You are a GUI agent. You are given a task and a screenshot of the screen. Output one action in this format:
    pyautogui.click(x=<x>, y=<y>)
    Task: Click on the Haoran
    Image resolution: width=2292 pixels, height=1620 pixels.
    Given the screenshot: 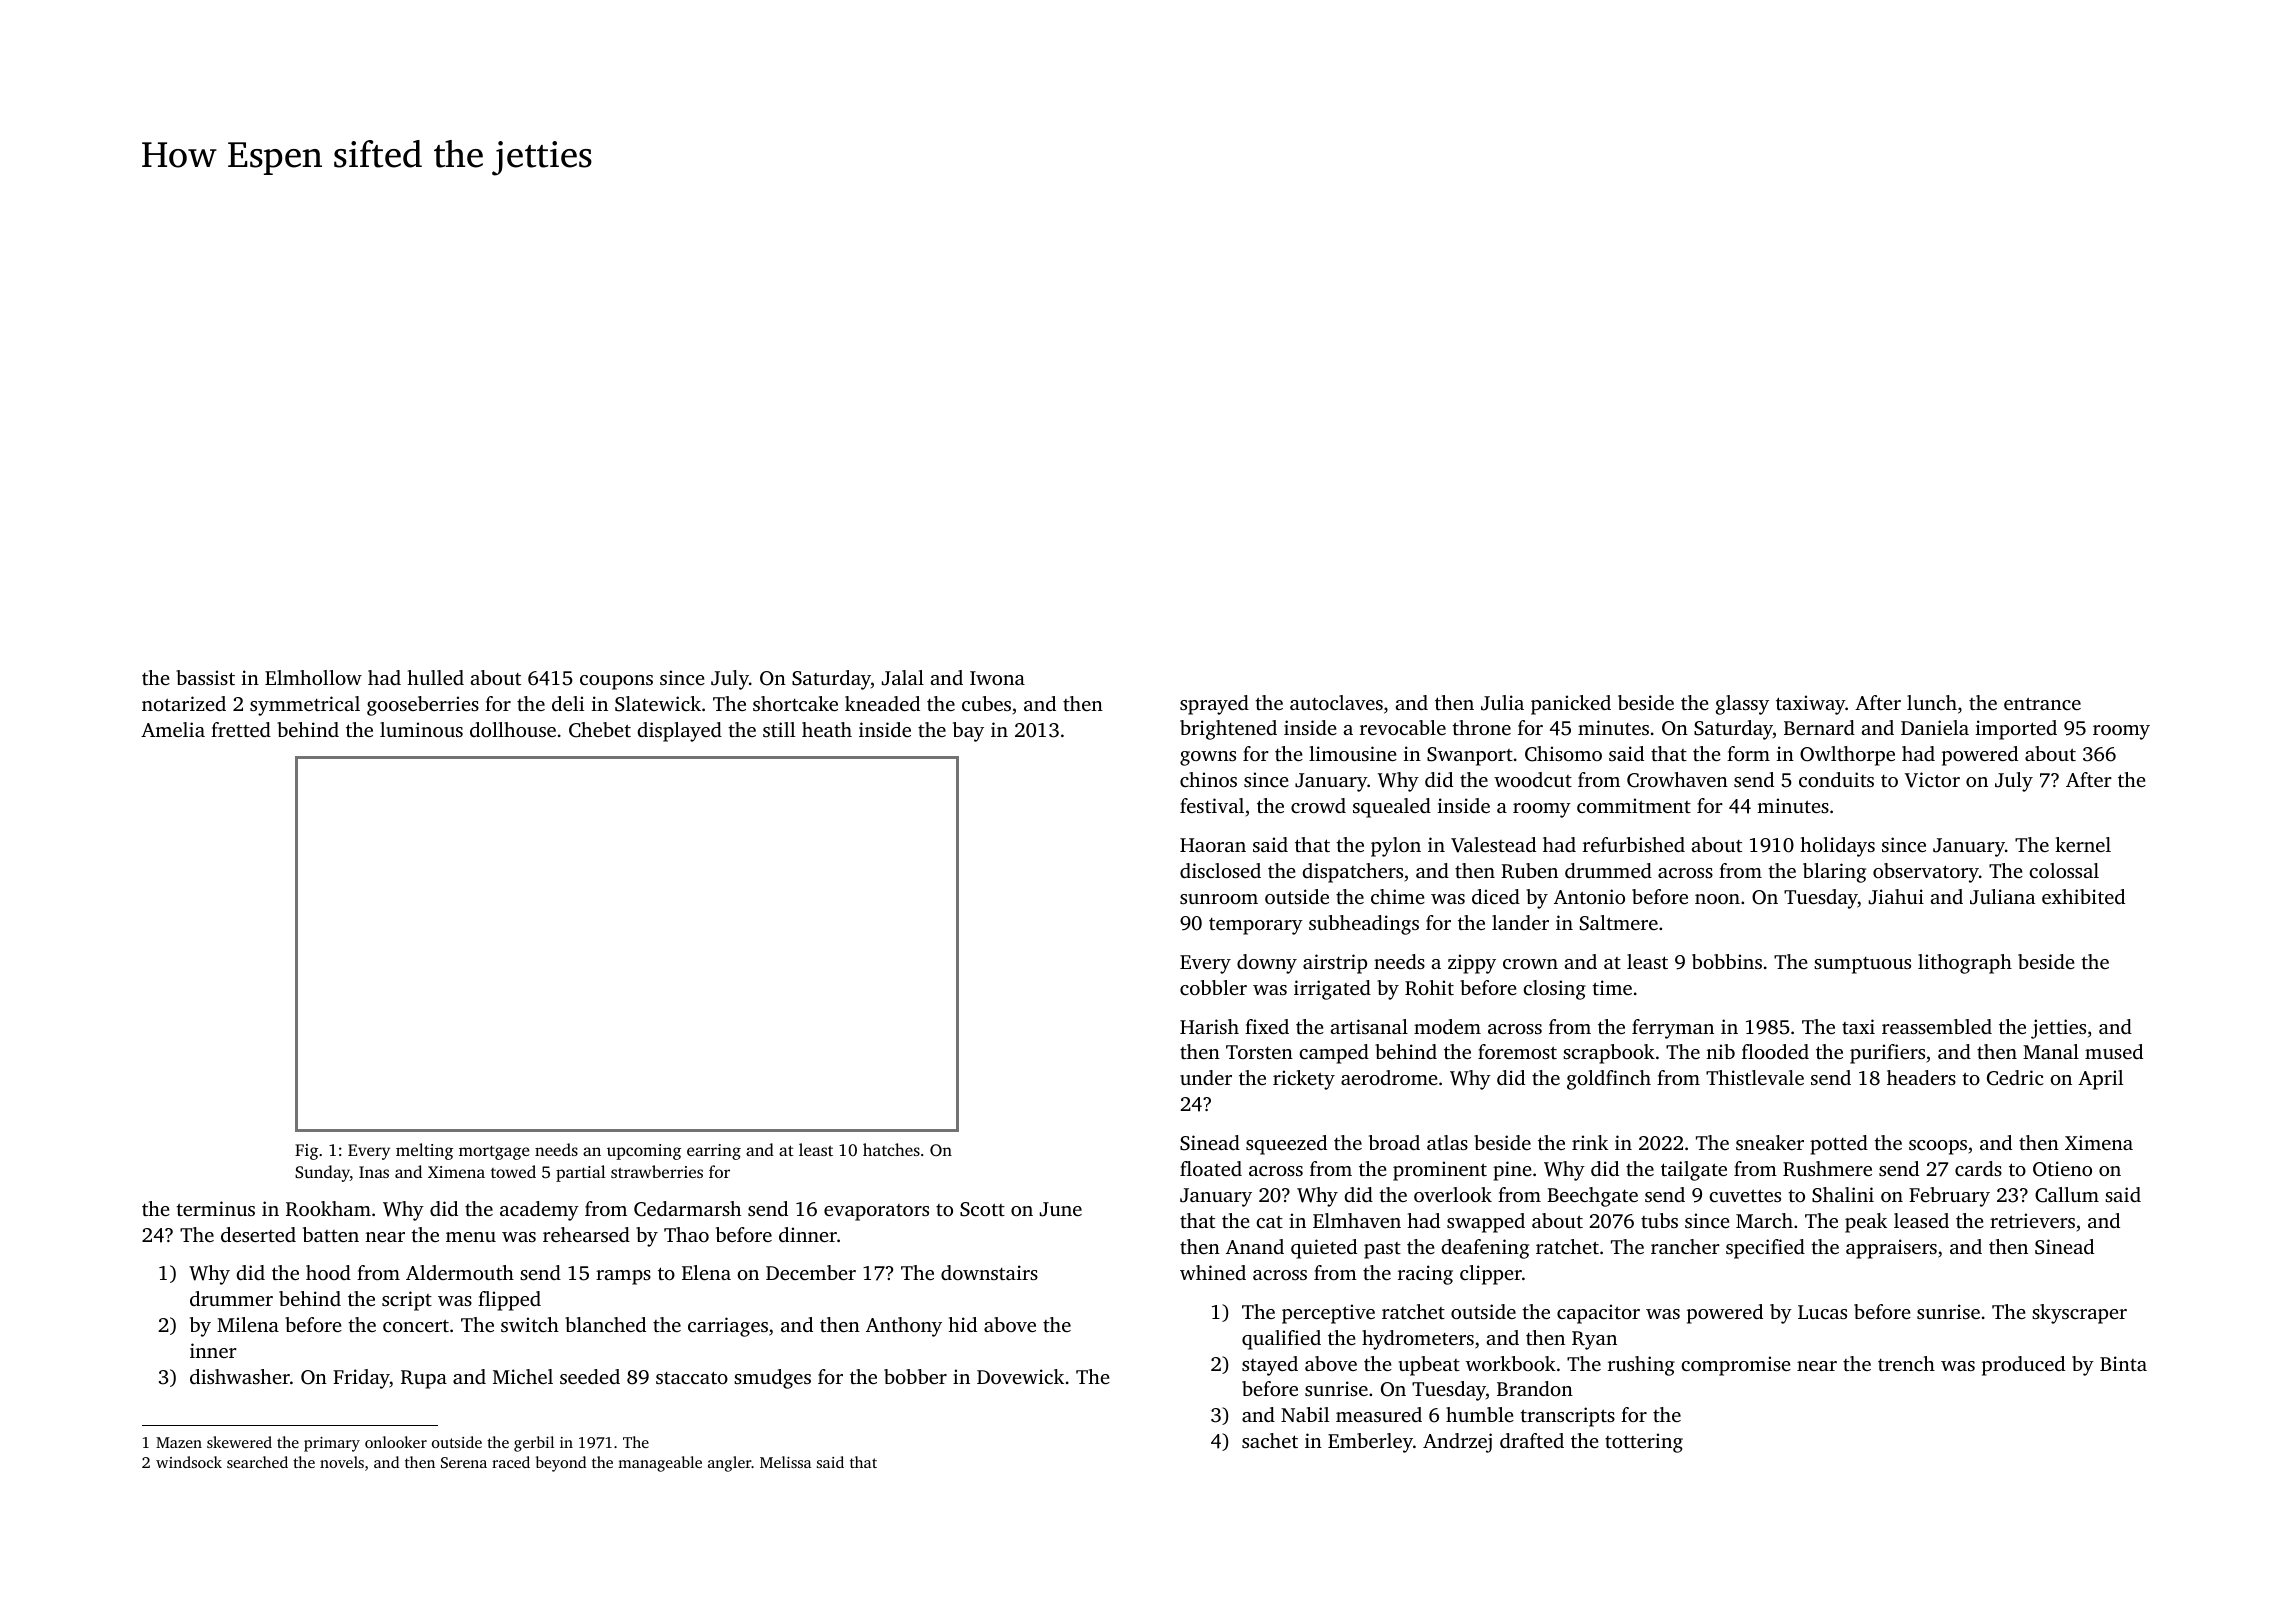 What is the action you would take?
    pyautogui.click(x=1213, y=845)
